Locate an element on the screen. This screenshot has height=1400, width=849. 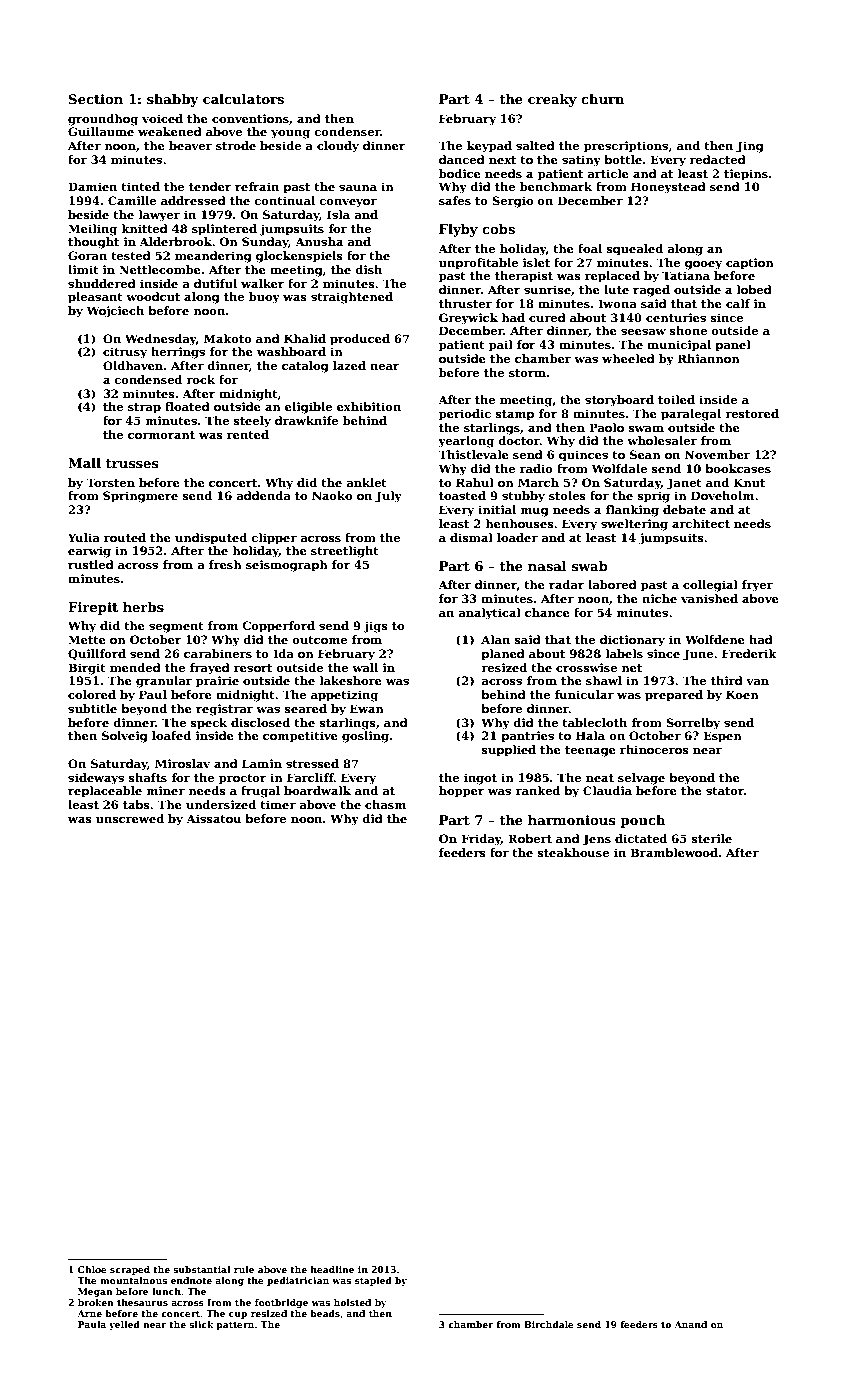
condenser is located at coordinates (347, 131).
